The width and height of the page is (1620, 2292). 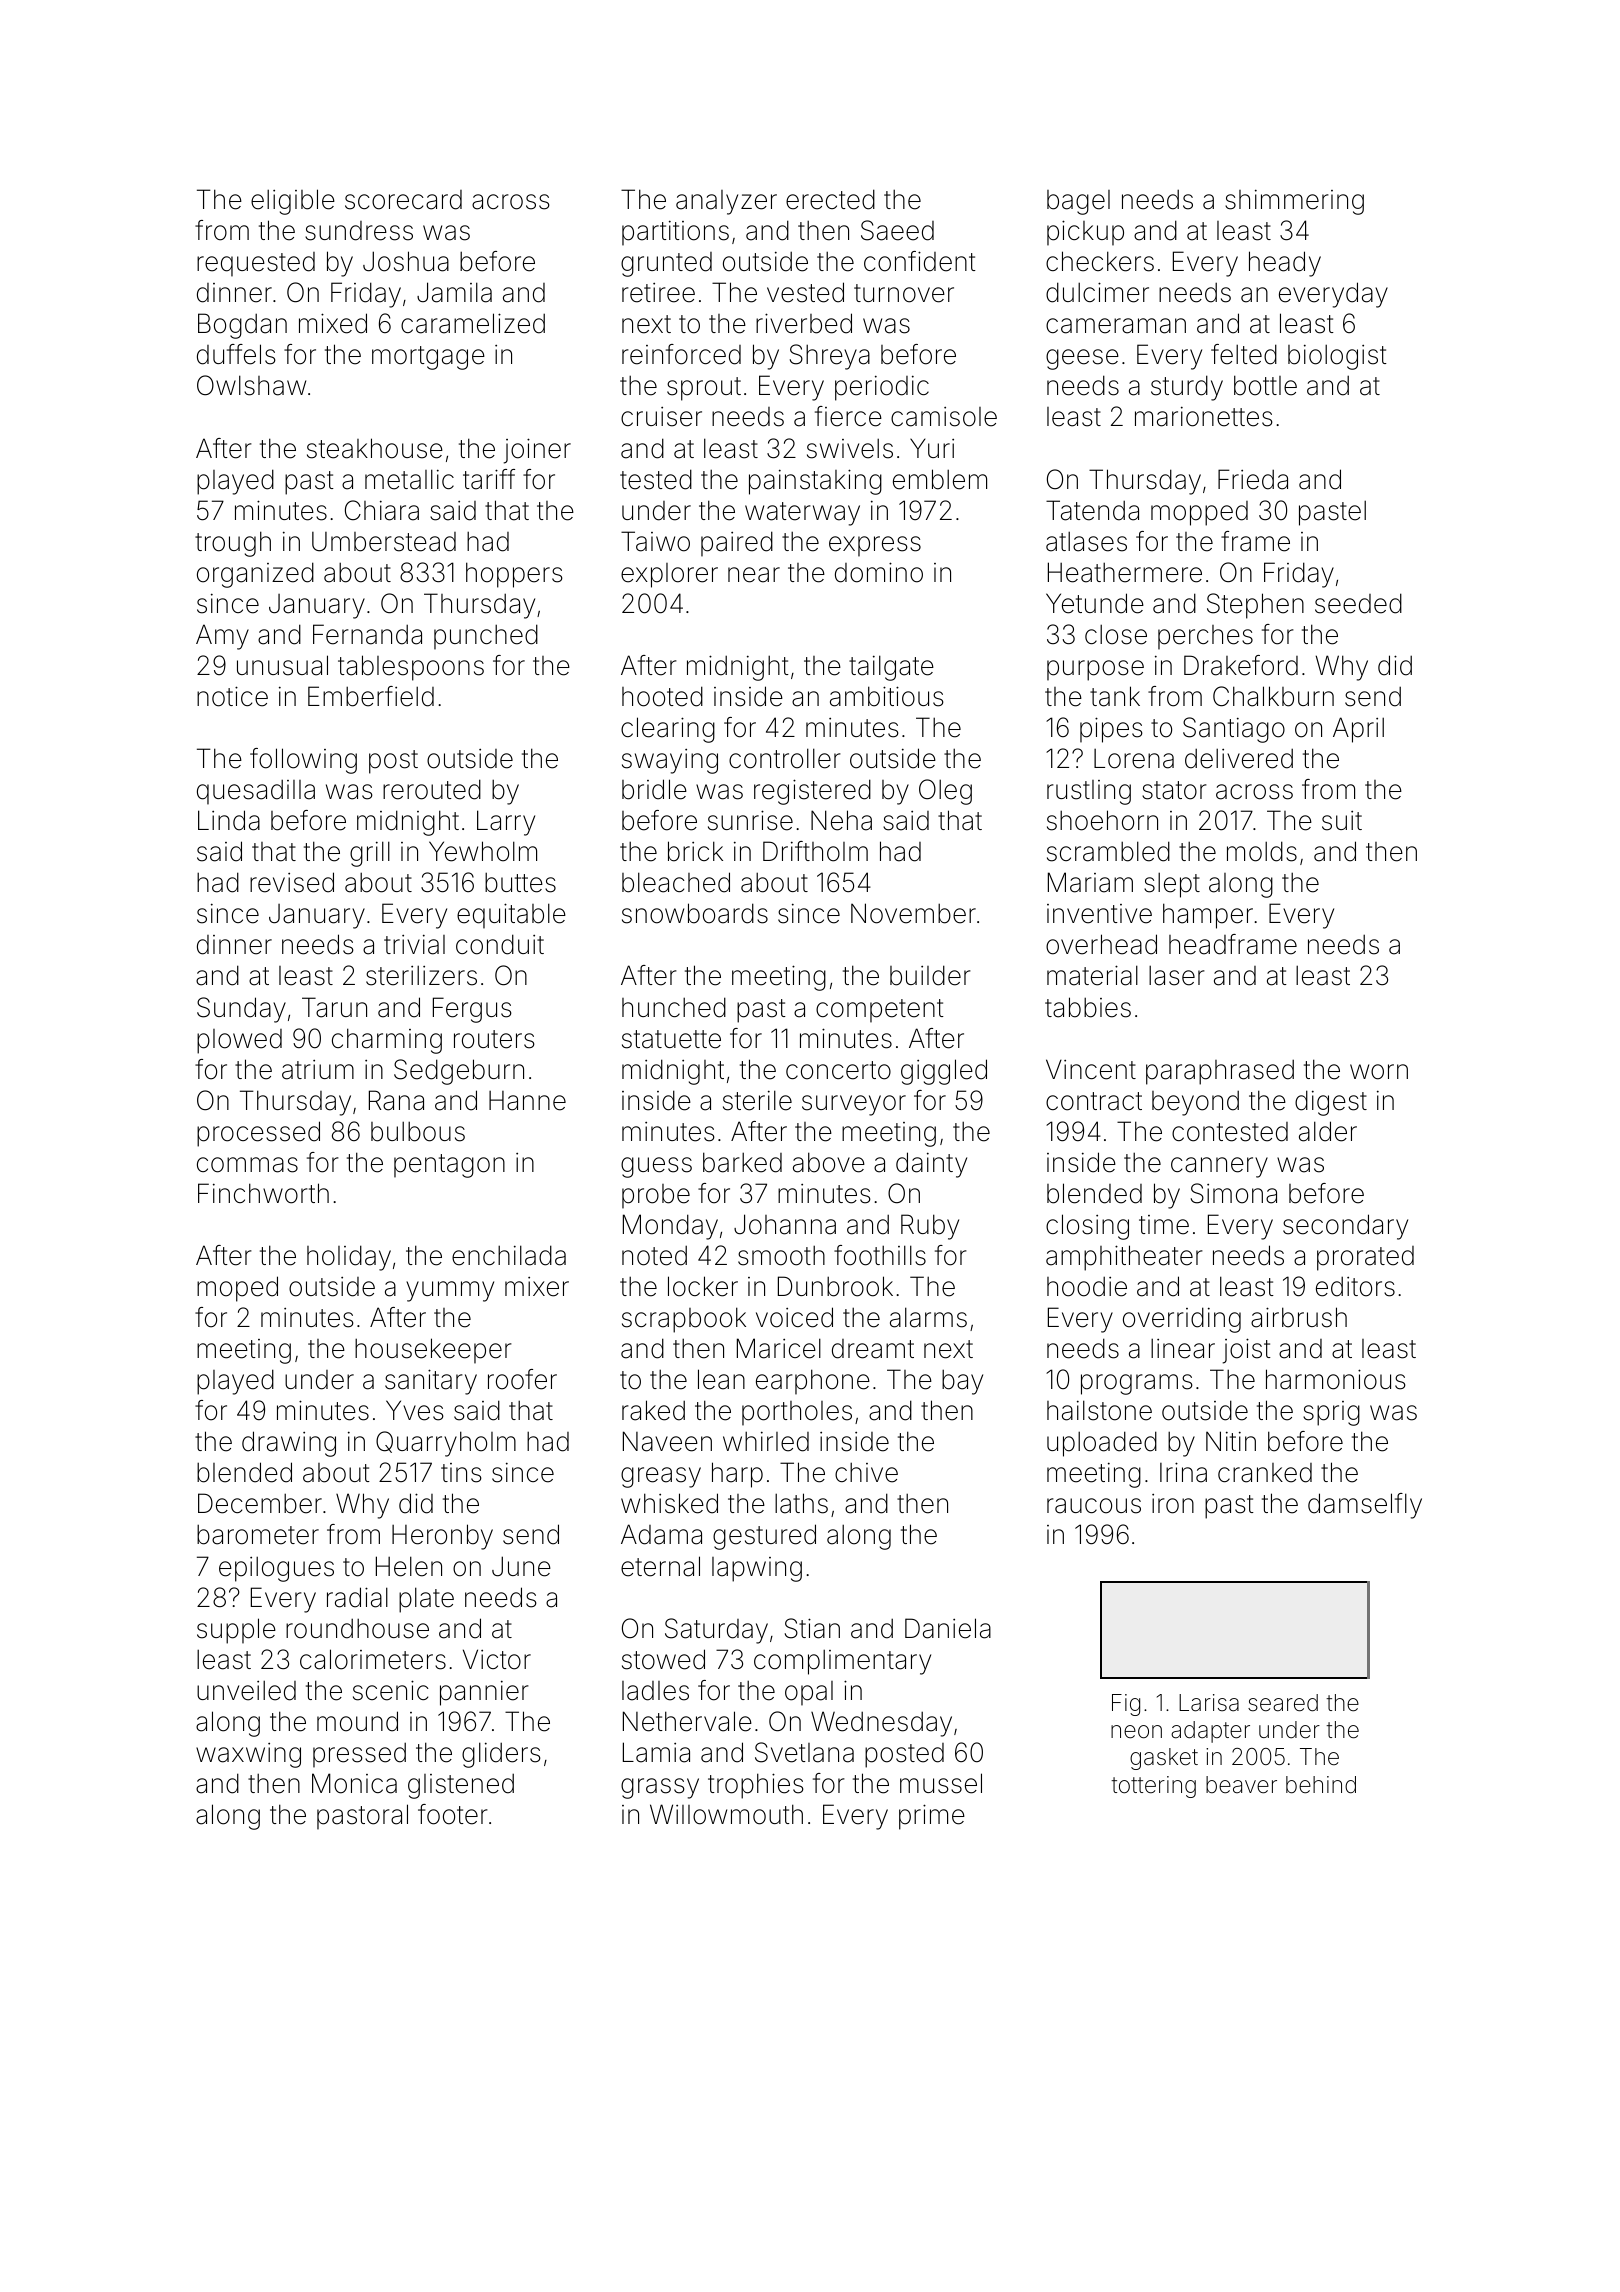 What do you see at coordinates (1358, 603) in the page?
I see `seeded` at bounding box center [1358, 603].
